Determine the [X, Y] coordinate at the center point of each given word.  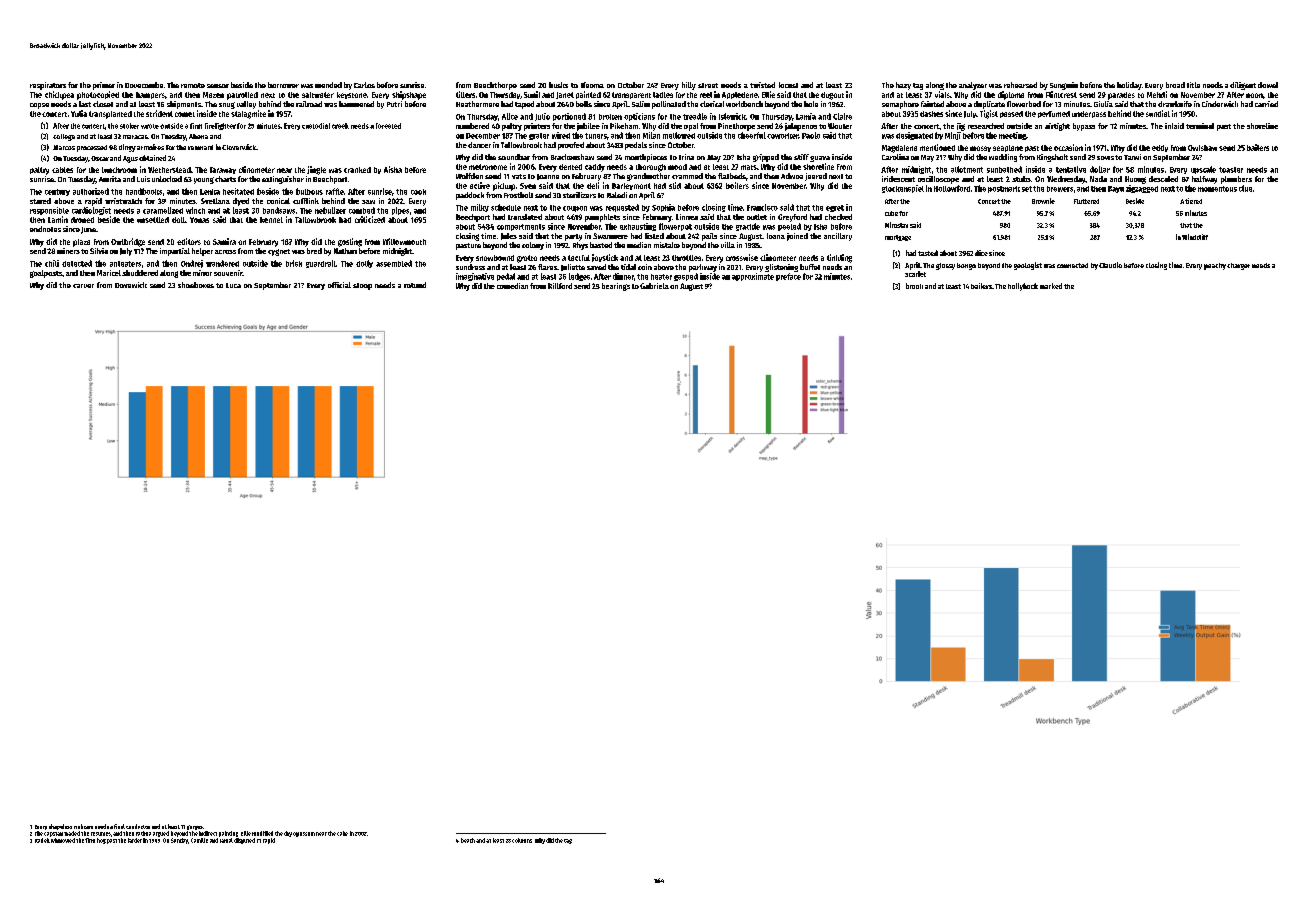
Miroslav [896, 225]
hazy [903, 86]
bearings [616, 287]
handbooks [144, 191]
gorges [195, 827]
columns [522, 840]
